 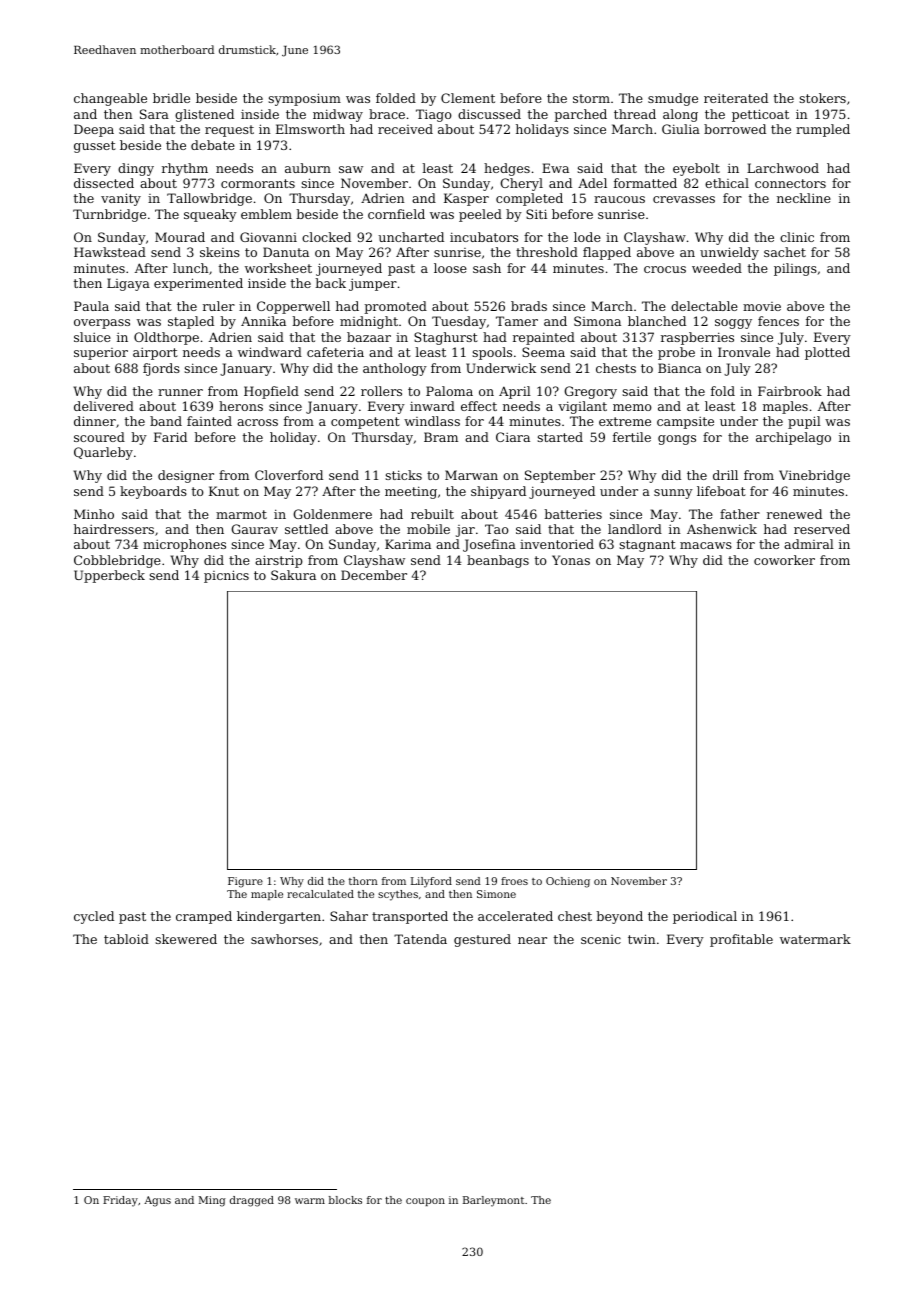 What do you see at coordinates (114, 529) in the image?
I see `hairdressers` at bounding box center [114, 529].
